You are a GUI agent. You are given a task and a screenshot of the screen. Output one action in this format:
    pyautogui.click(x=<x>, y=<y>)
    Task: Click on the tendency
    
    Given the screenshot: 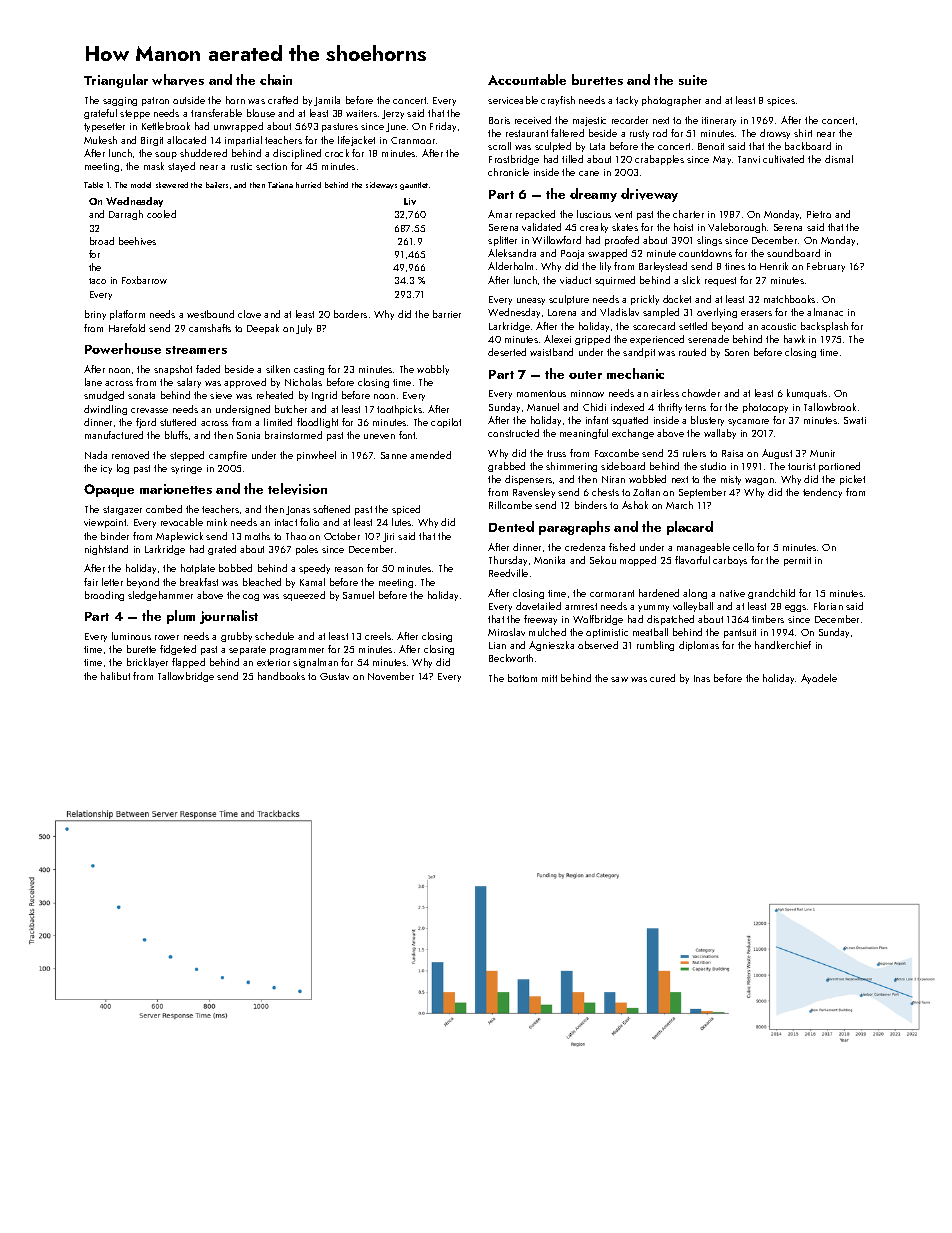 What is the action you would take?
    pyautogui.click(x=822, y=493)
